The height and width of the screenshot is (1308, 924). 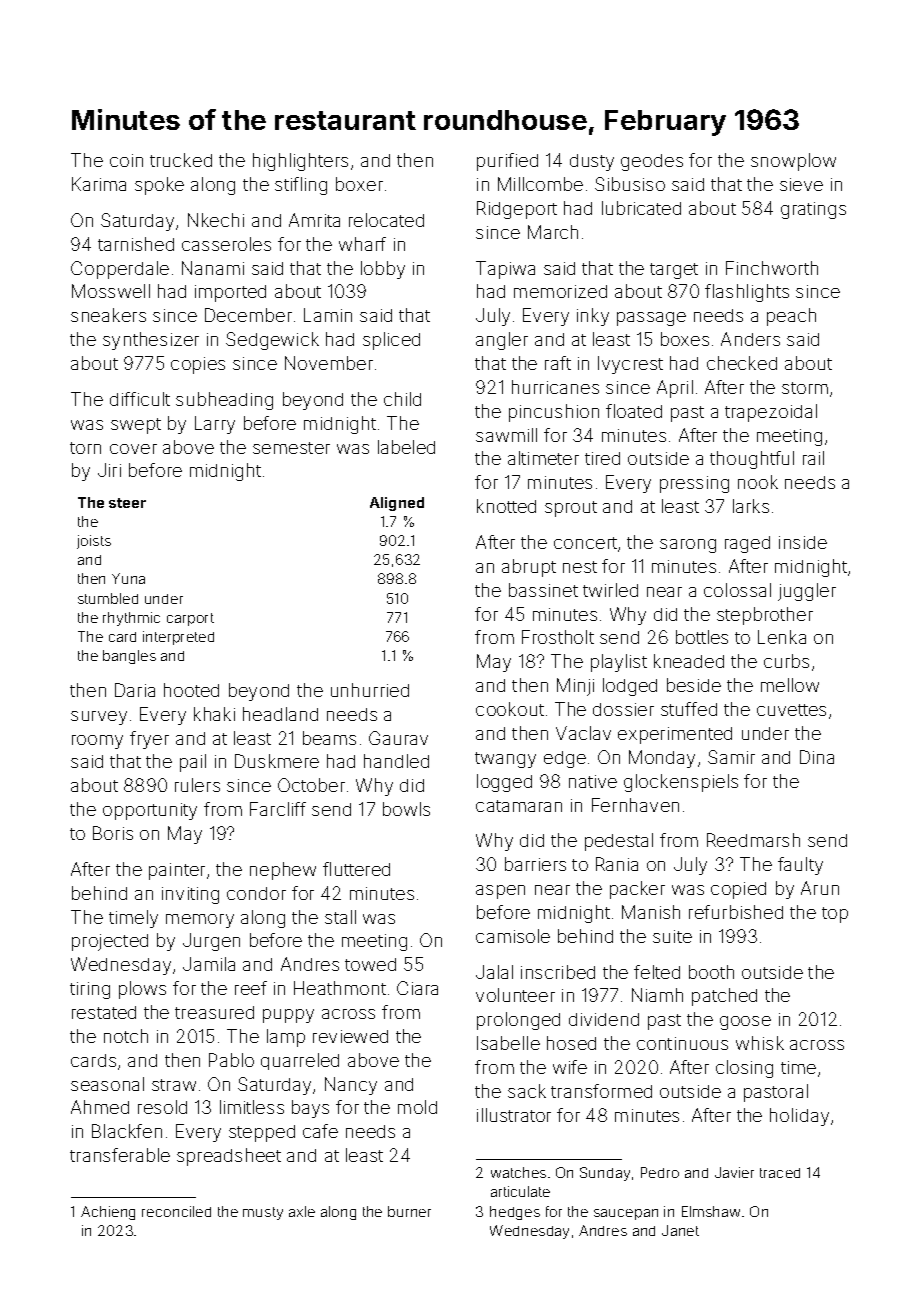 I want to click on projected, so click(x=110, y=942).
